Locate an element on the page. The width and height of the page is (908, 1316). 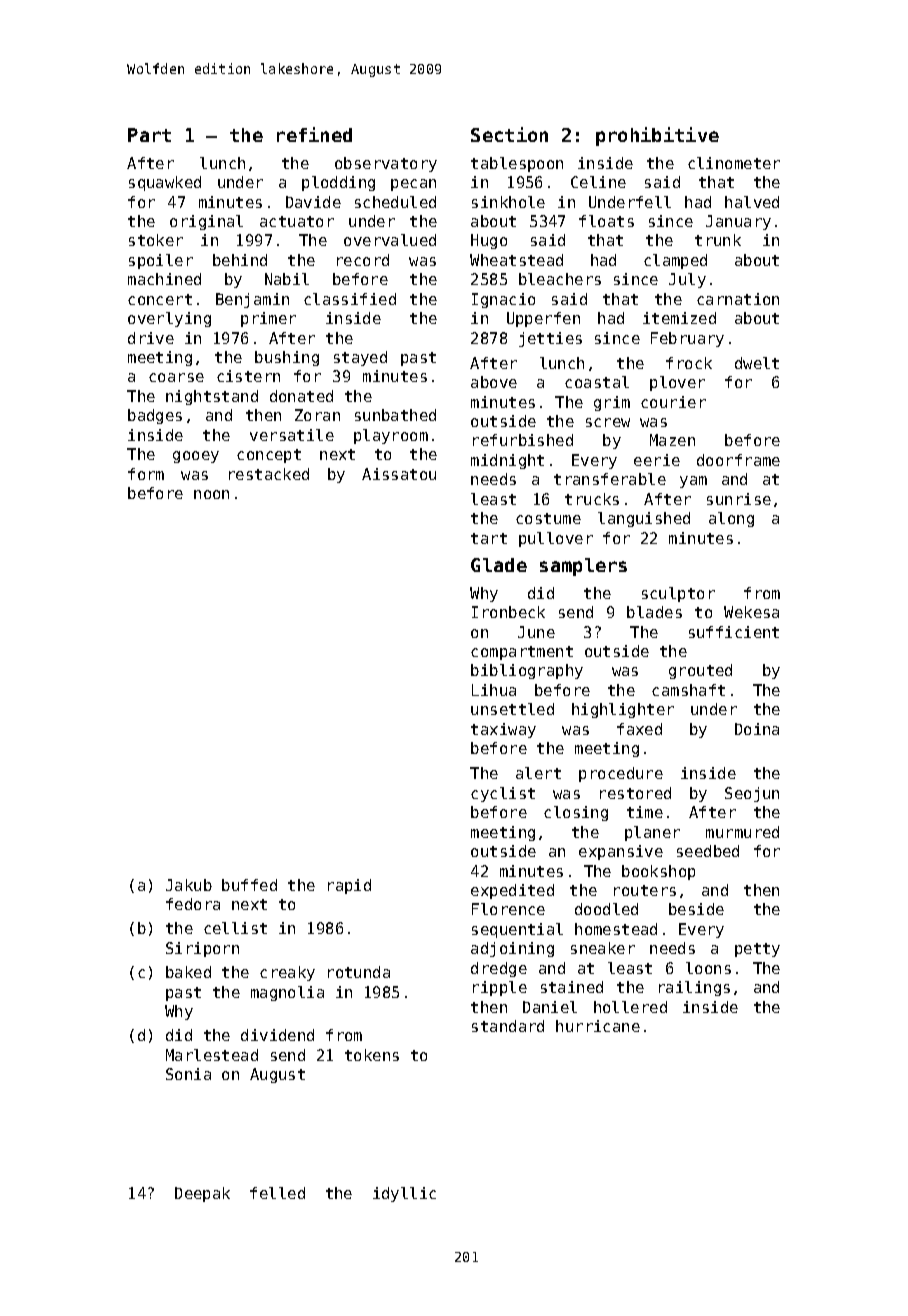
refined is located at coordinates (314, 134).
